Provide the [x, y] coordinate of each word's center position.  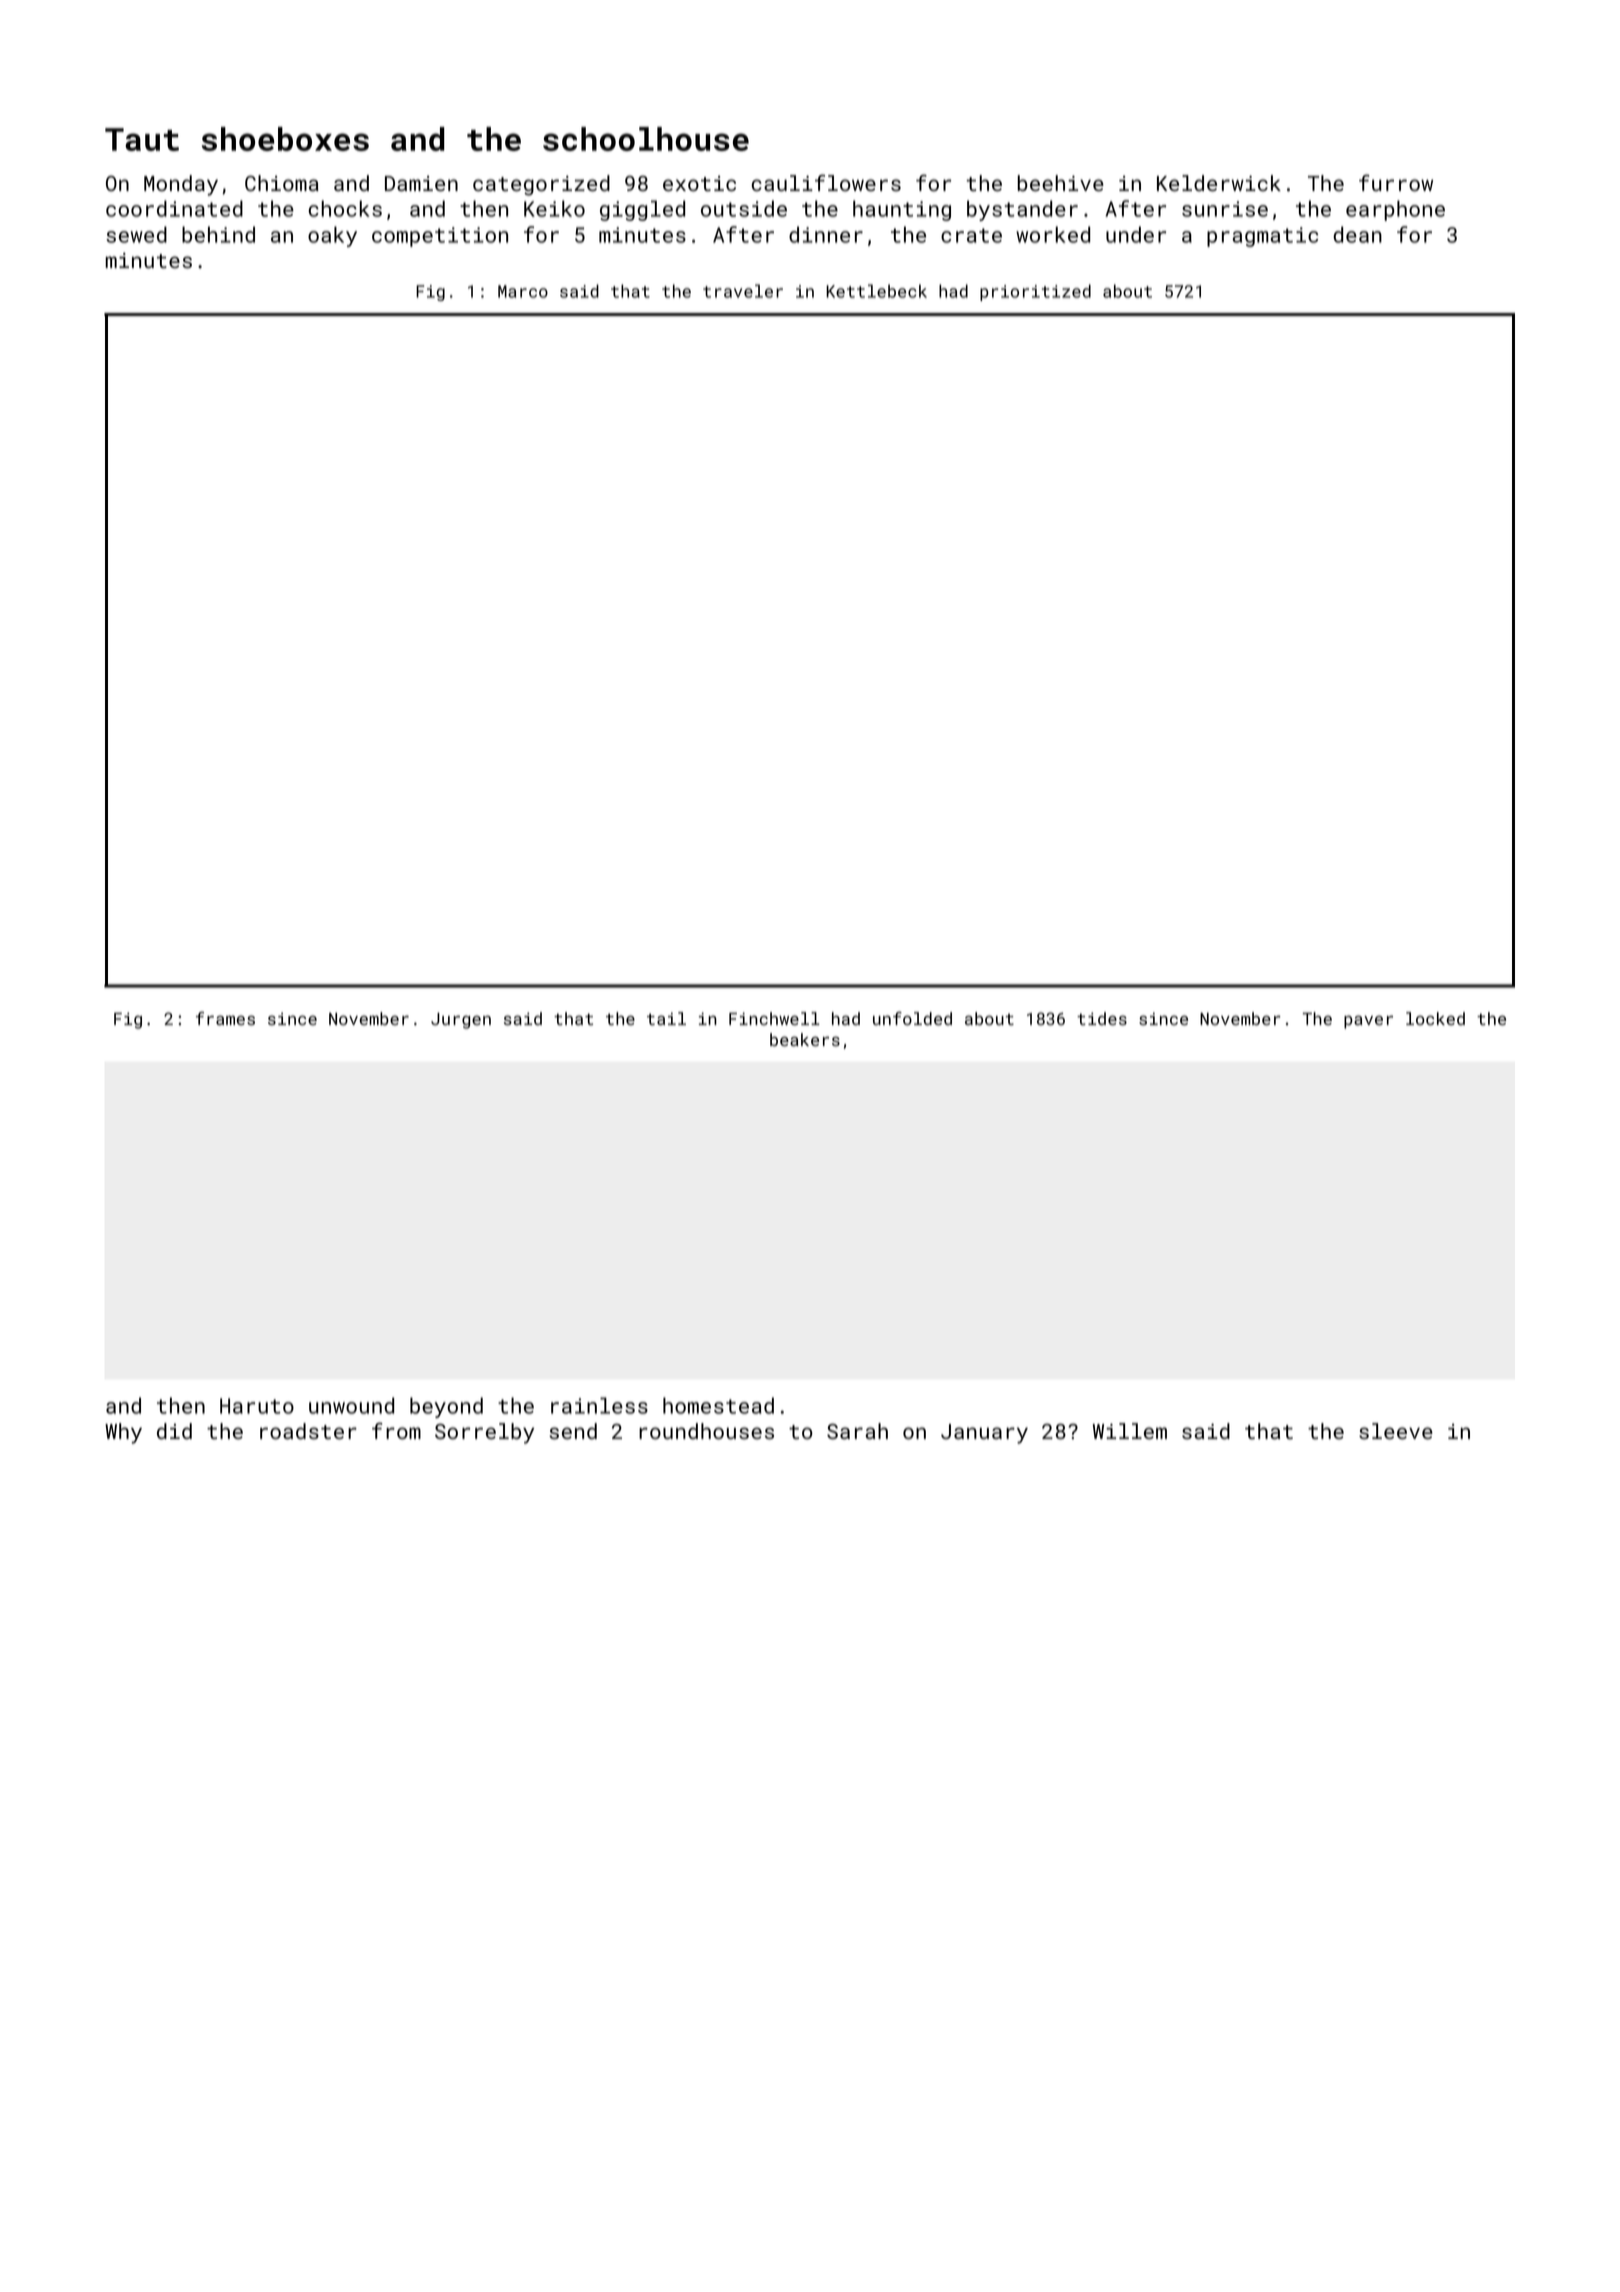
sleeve [1396, 1431]
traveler [743, 291]
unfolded [912, 1018]
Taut [142, 139]
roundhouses [706, 1431]
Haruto [257, 1406]
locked [1435, 1018]
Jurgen [461, 1021]
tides [1102, 1018]
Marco [523, 291]
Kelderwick [1219, 183]
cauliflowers [826, 182]
